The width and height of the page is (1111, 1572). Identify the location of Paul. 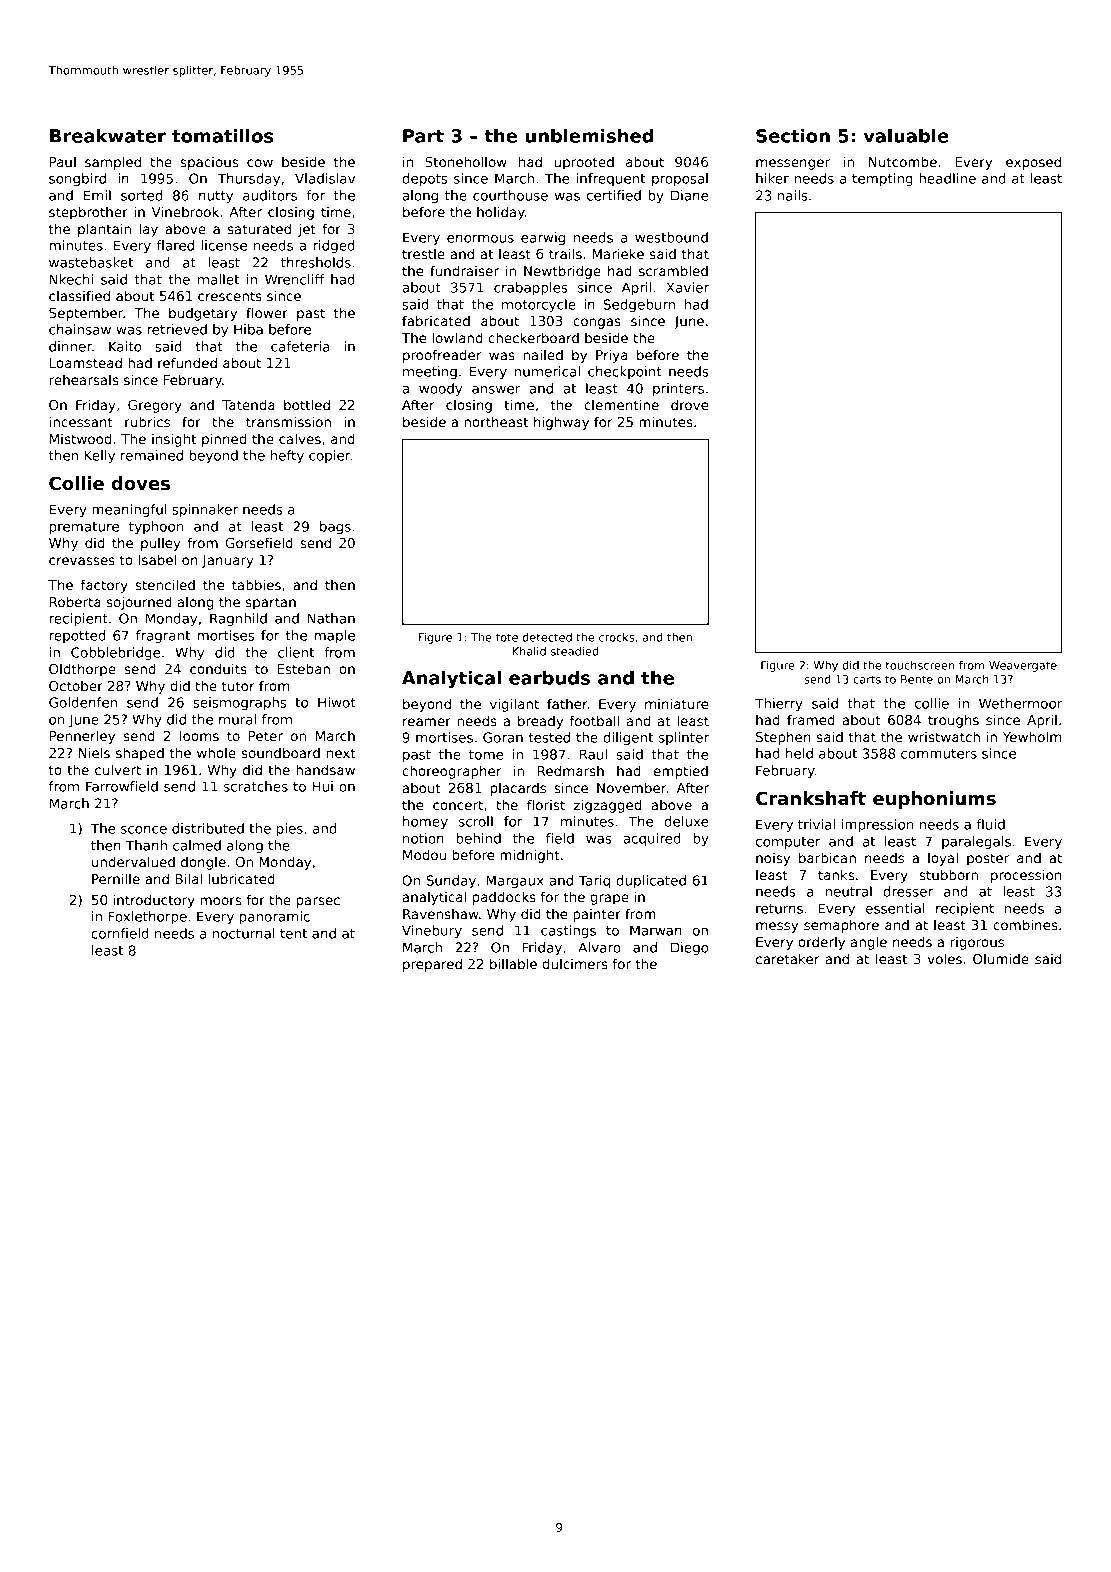
(63, 161).
